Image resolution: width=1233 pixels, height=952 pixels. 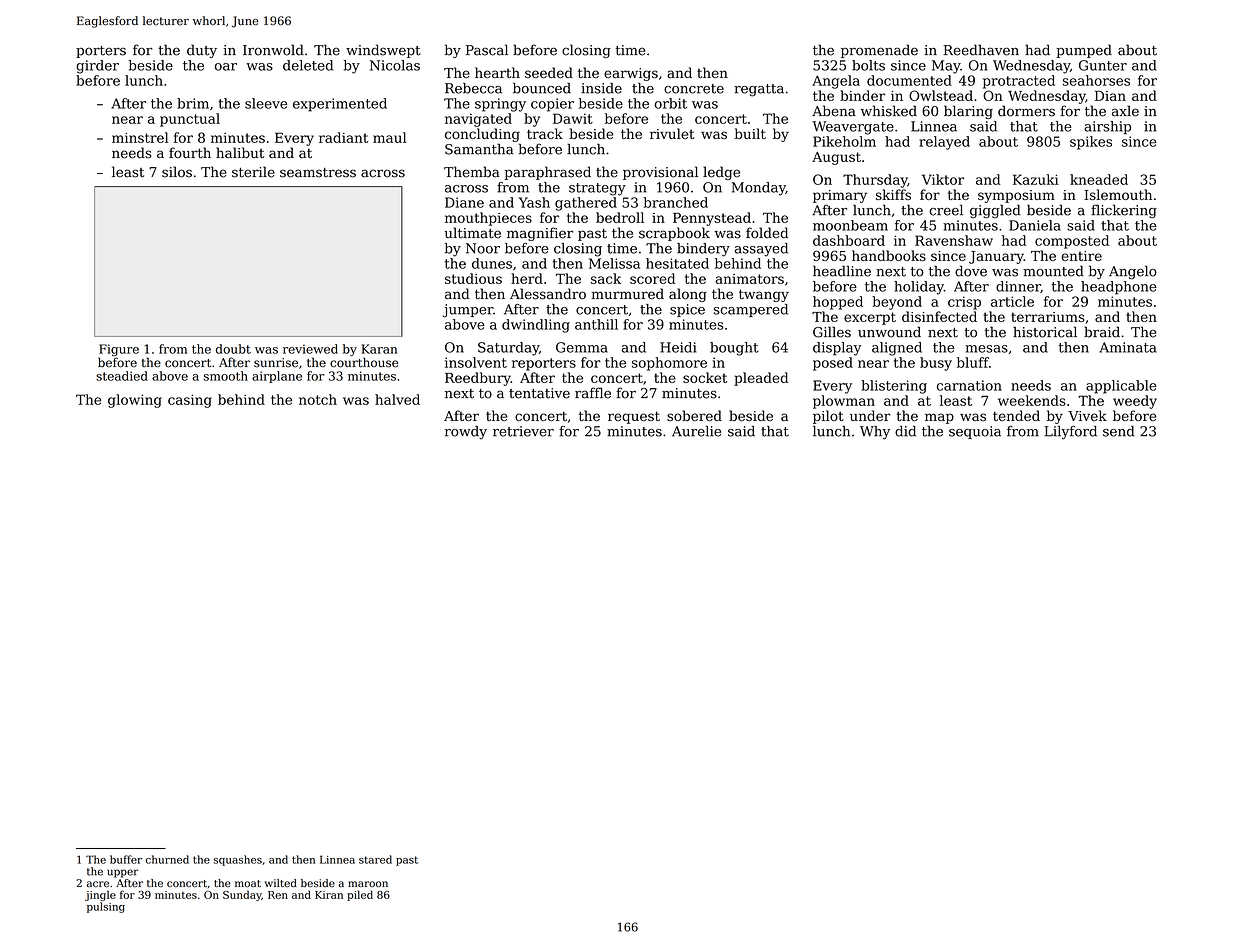 I want to click on Lilyford, so click(x=1070, y=432).
